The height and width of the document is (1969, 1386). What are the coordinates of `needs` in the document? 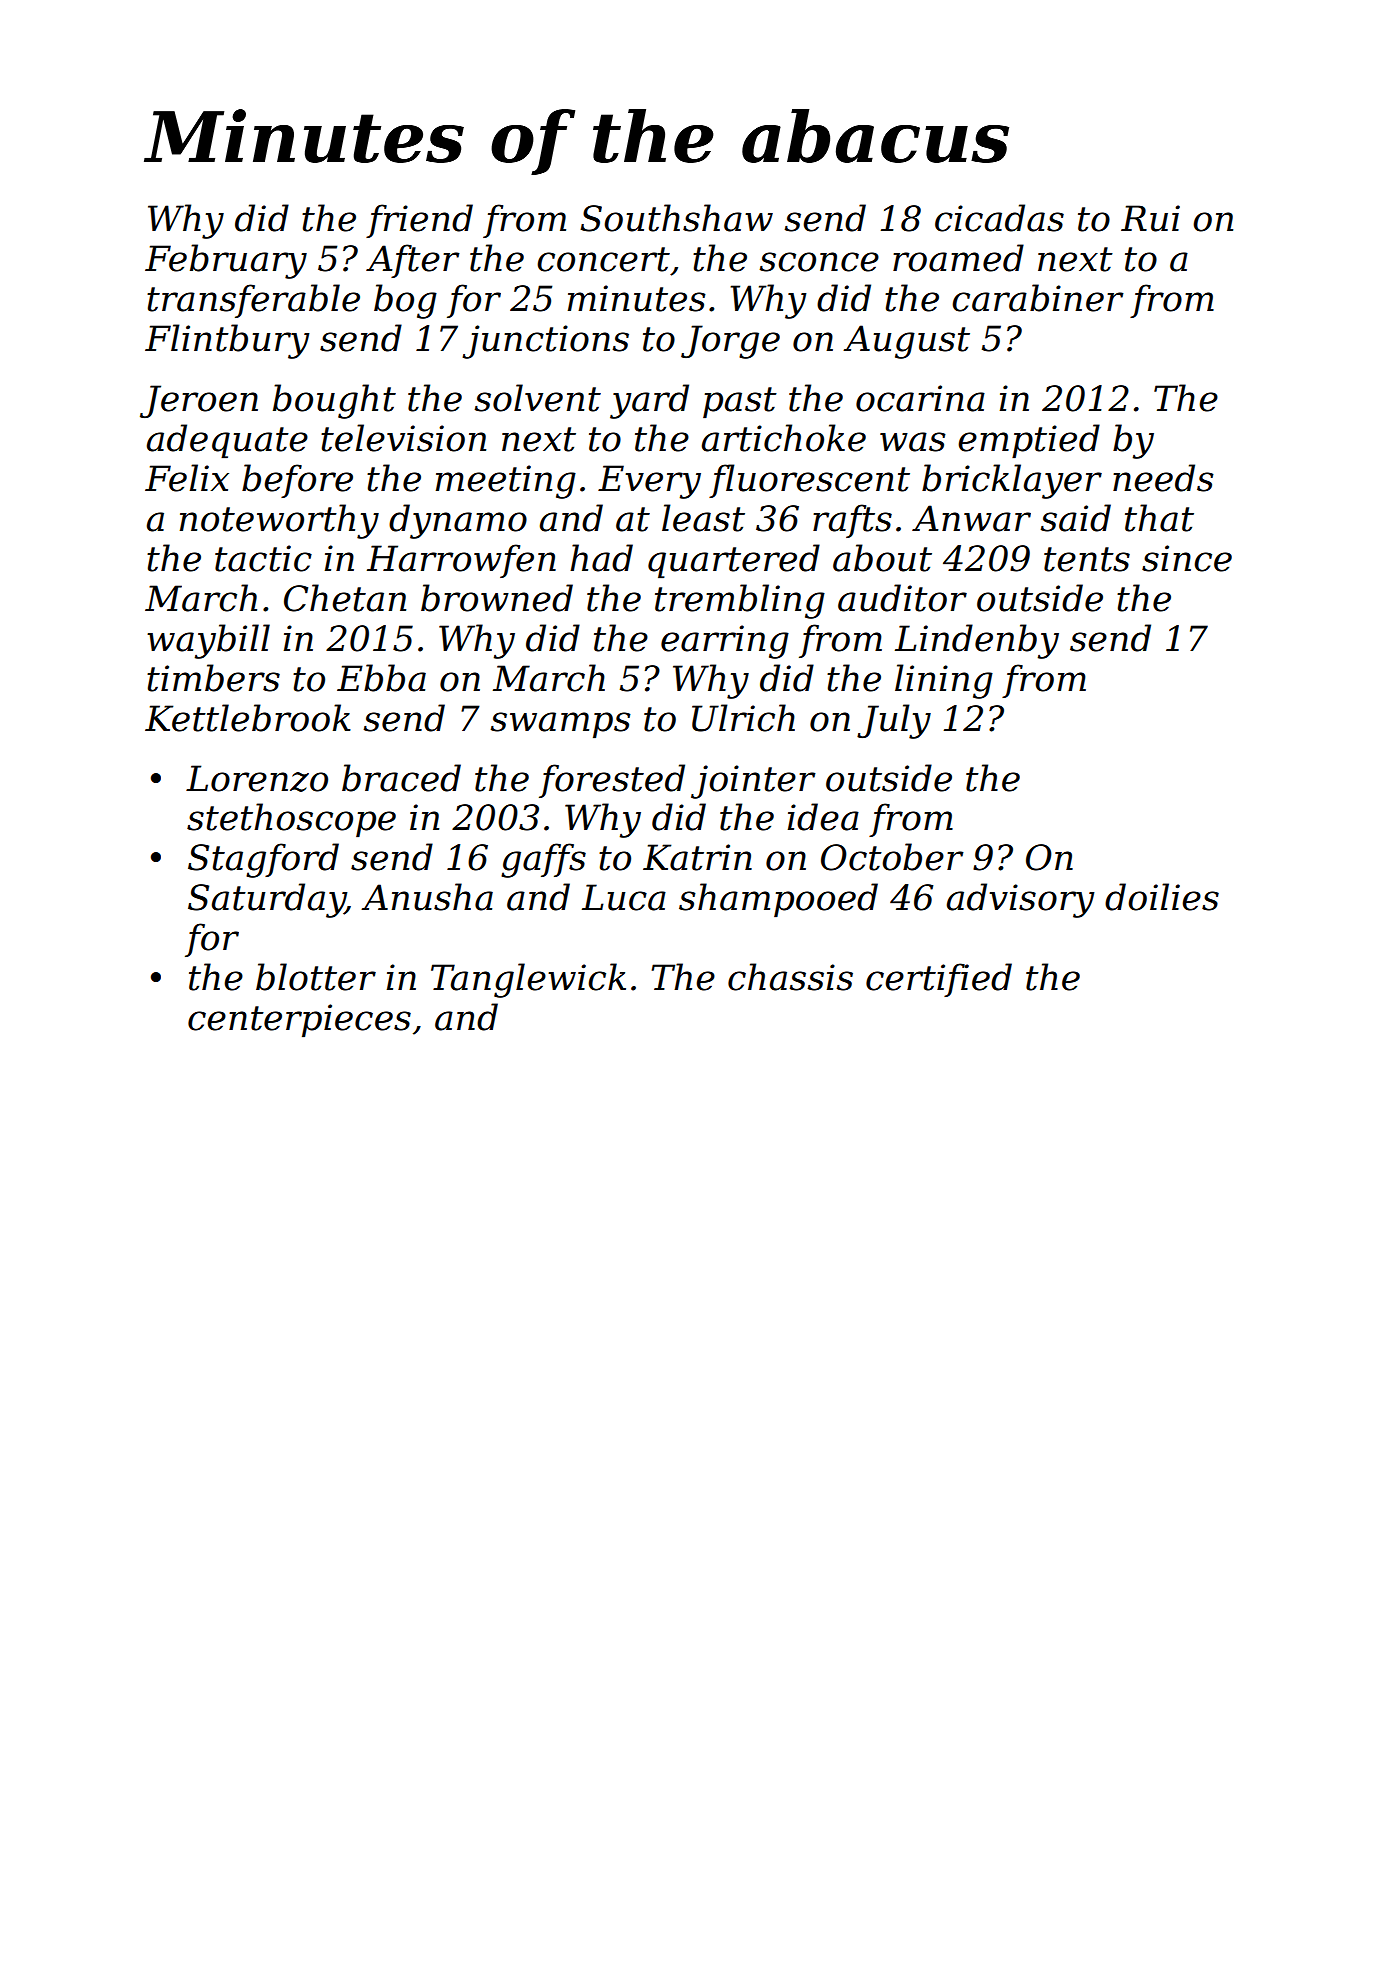 It's located at (1163, 478).
